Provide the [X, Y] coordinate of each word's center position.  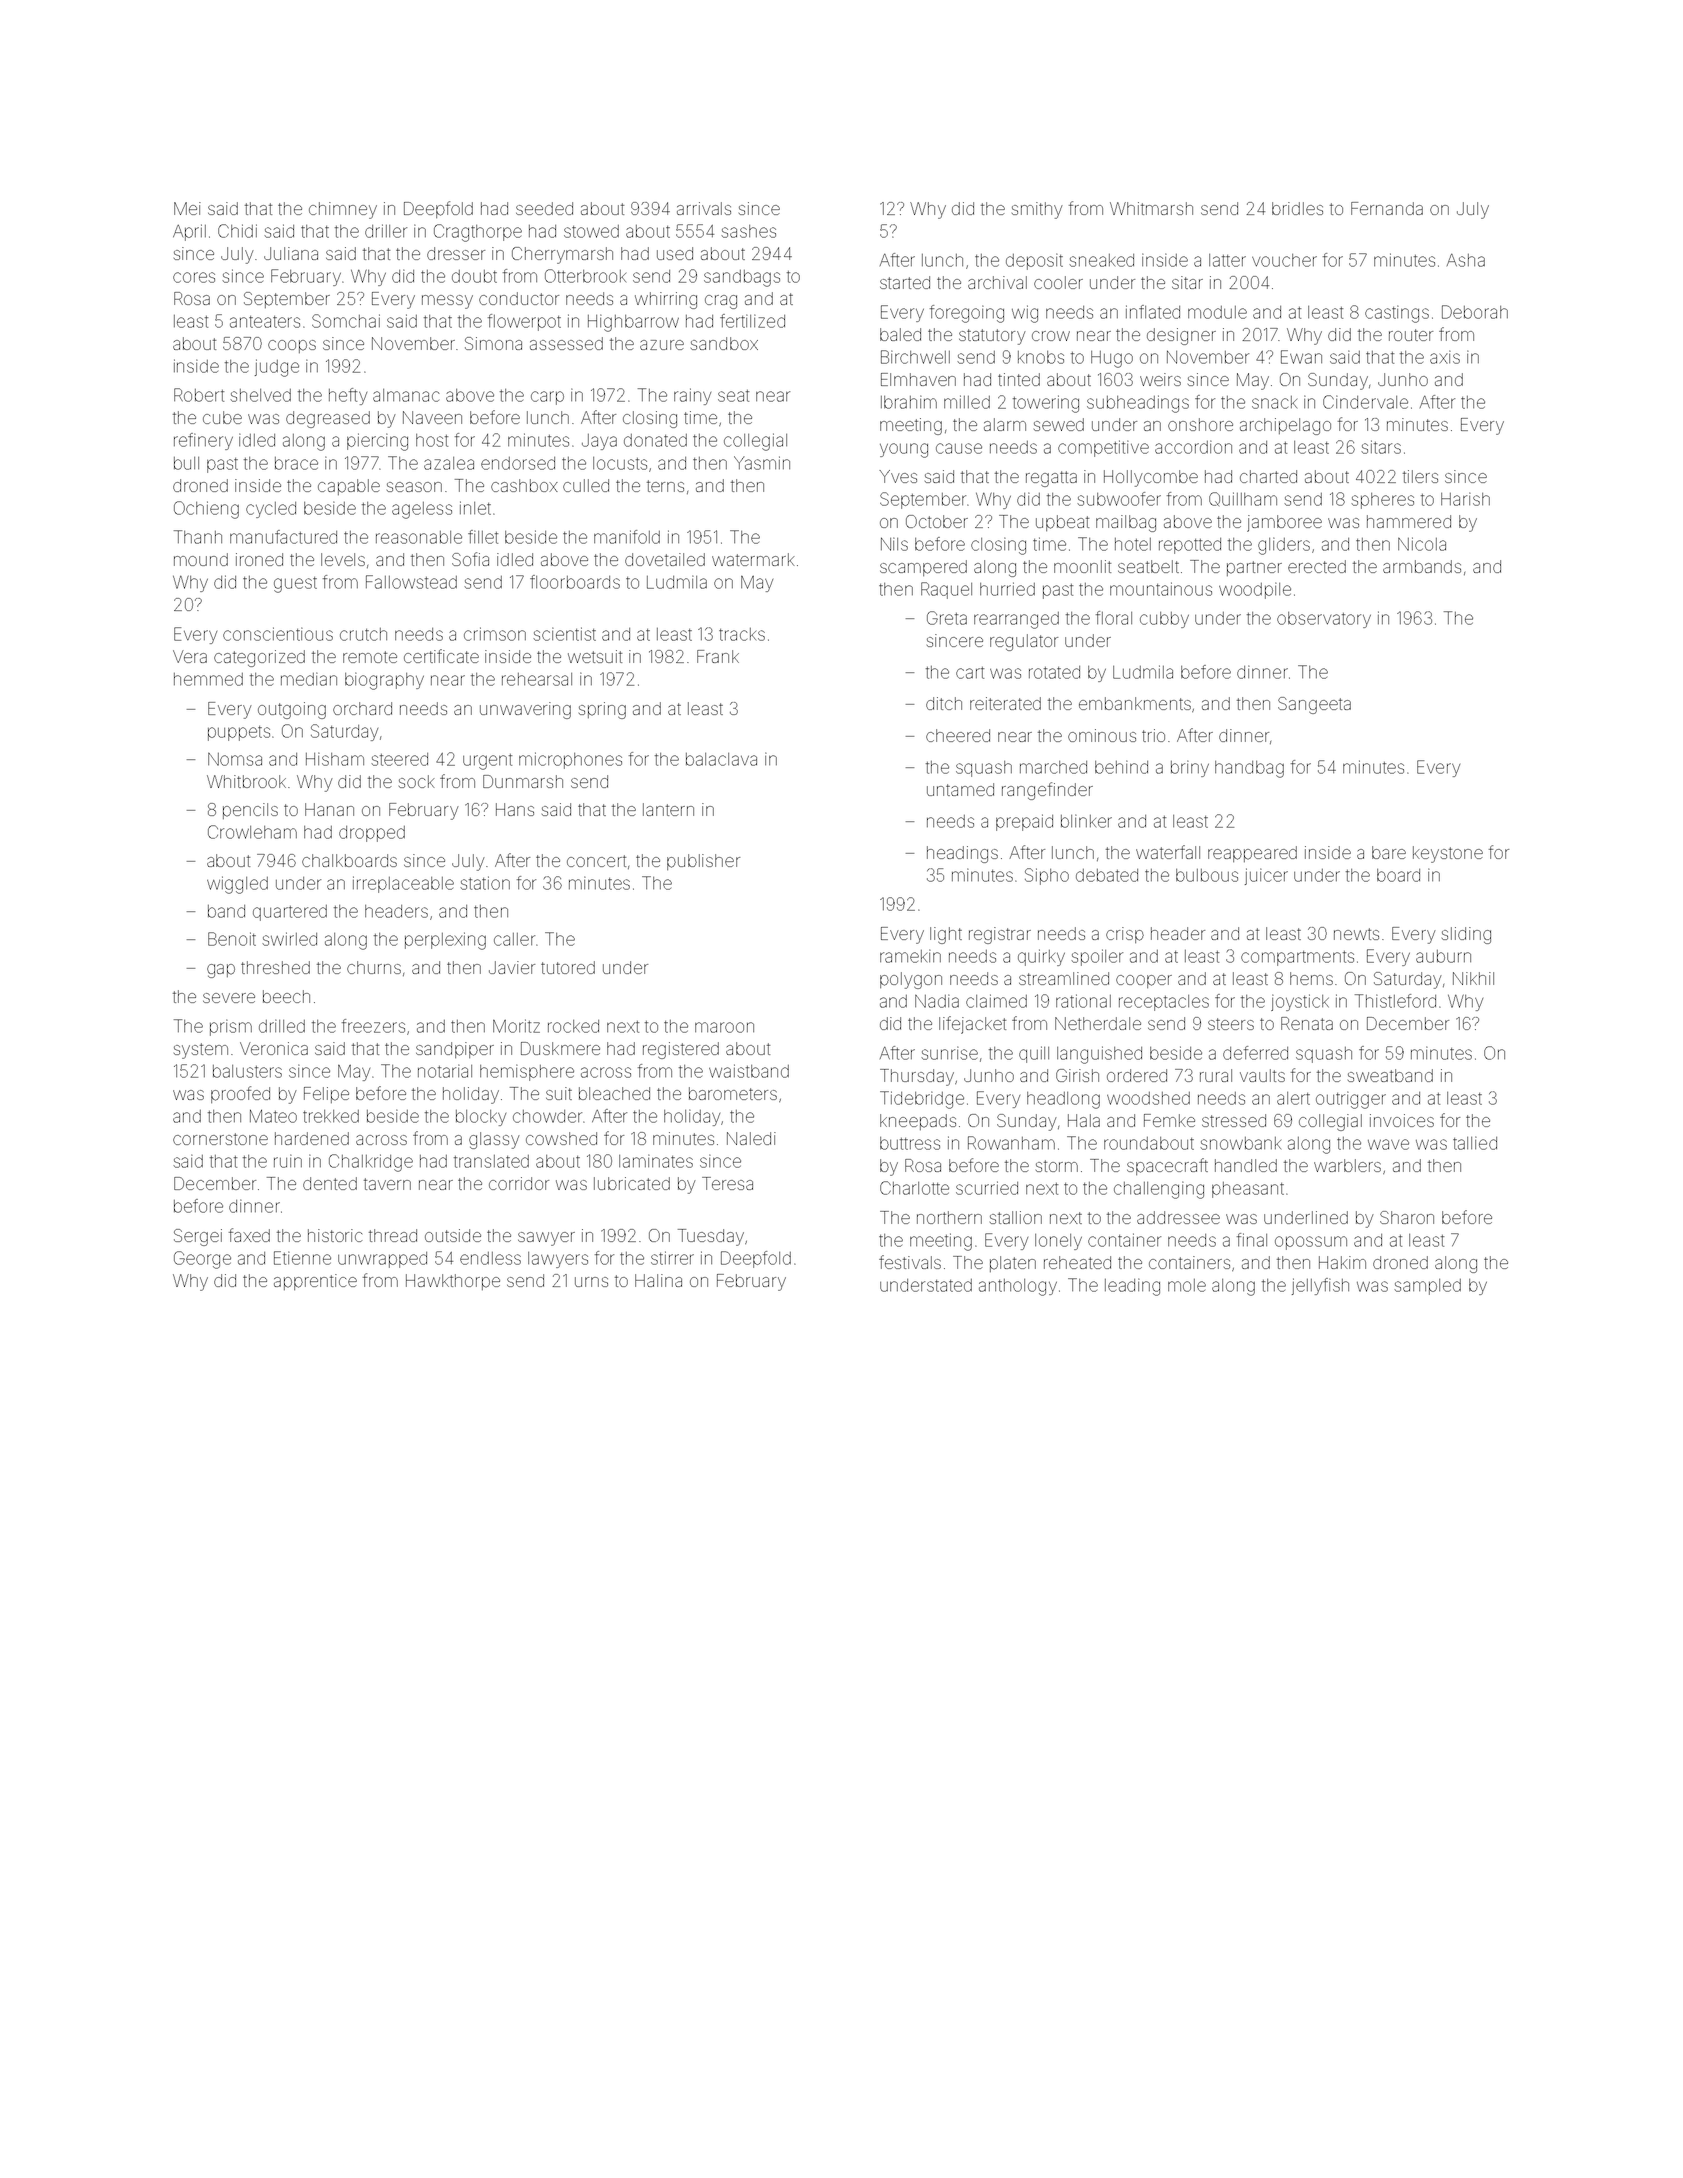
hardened [312, 1138]
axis [1445, 357]
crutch [363, 634]
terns [665, 486]
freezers [373, 1026]
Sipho [1047, 876]
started [905, 282]
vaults [1262, 1075]
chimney [343, 210]
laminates [656, 1161]
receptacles [1164, 1003]
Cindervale [1365, 402]
